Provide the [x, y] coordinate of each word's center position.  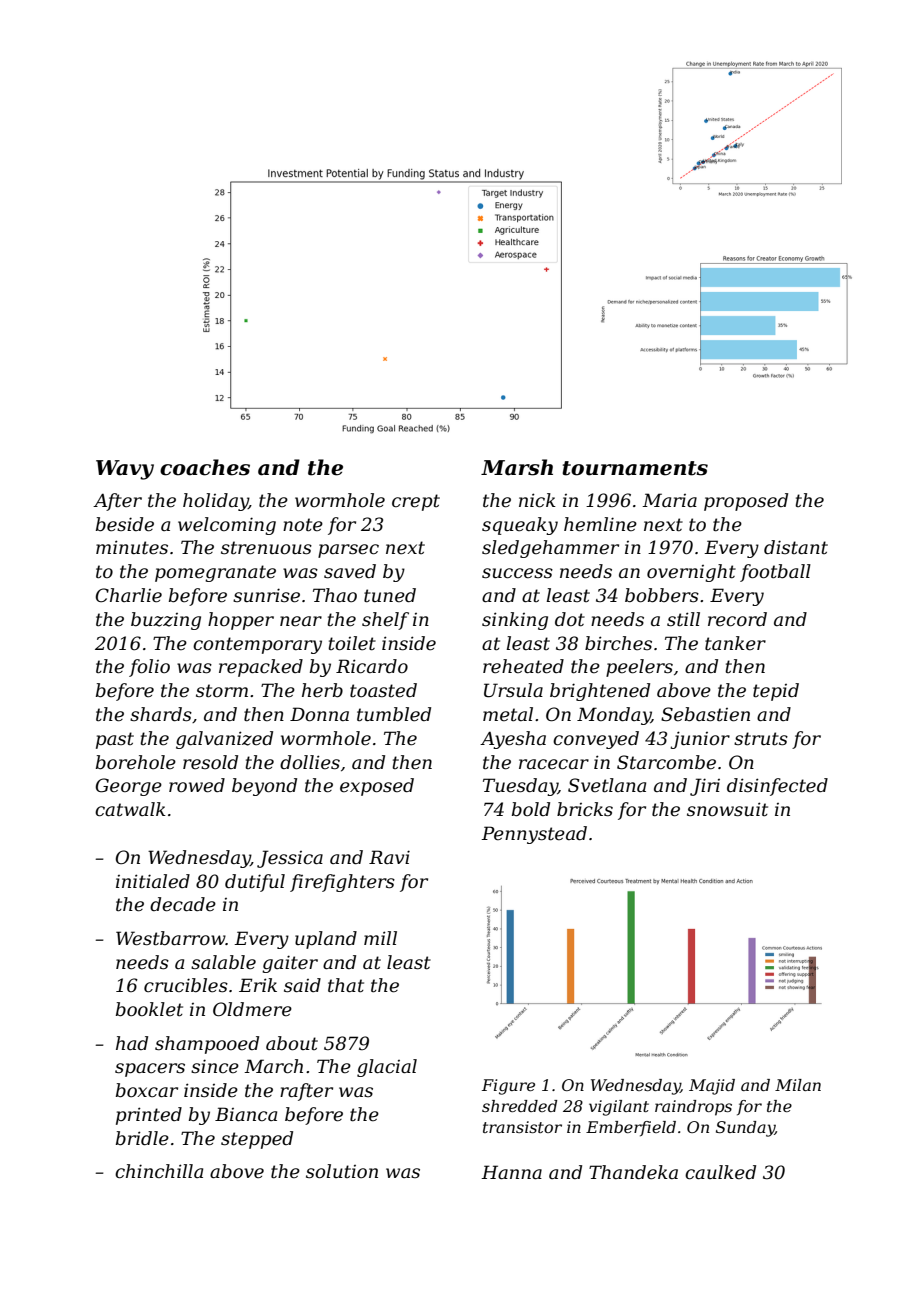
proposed [746, 502]
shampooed [207, 1045]
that [346, 985]
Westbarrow [171, 938]
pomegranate [215, 573]
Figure [508, 1087]
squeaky [520, 526]
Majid [712, 1087]
